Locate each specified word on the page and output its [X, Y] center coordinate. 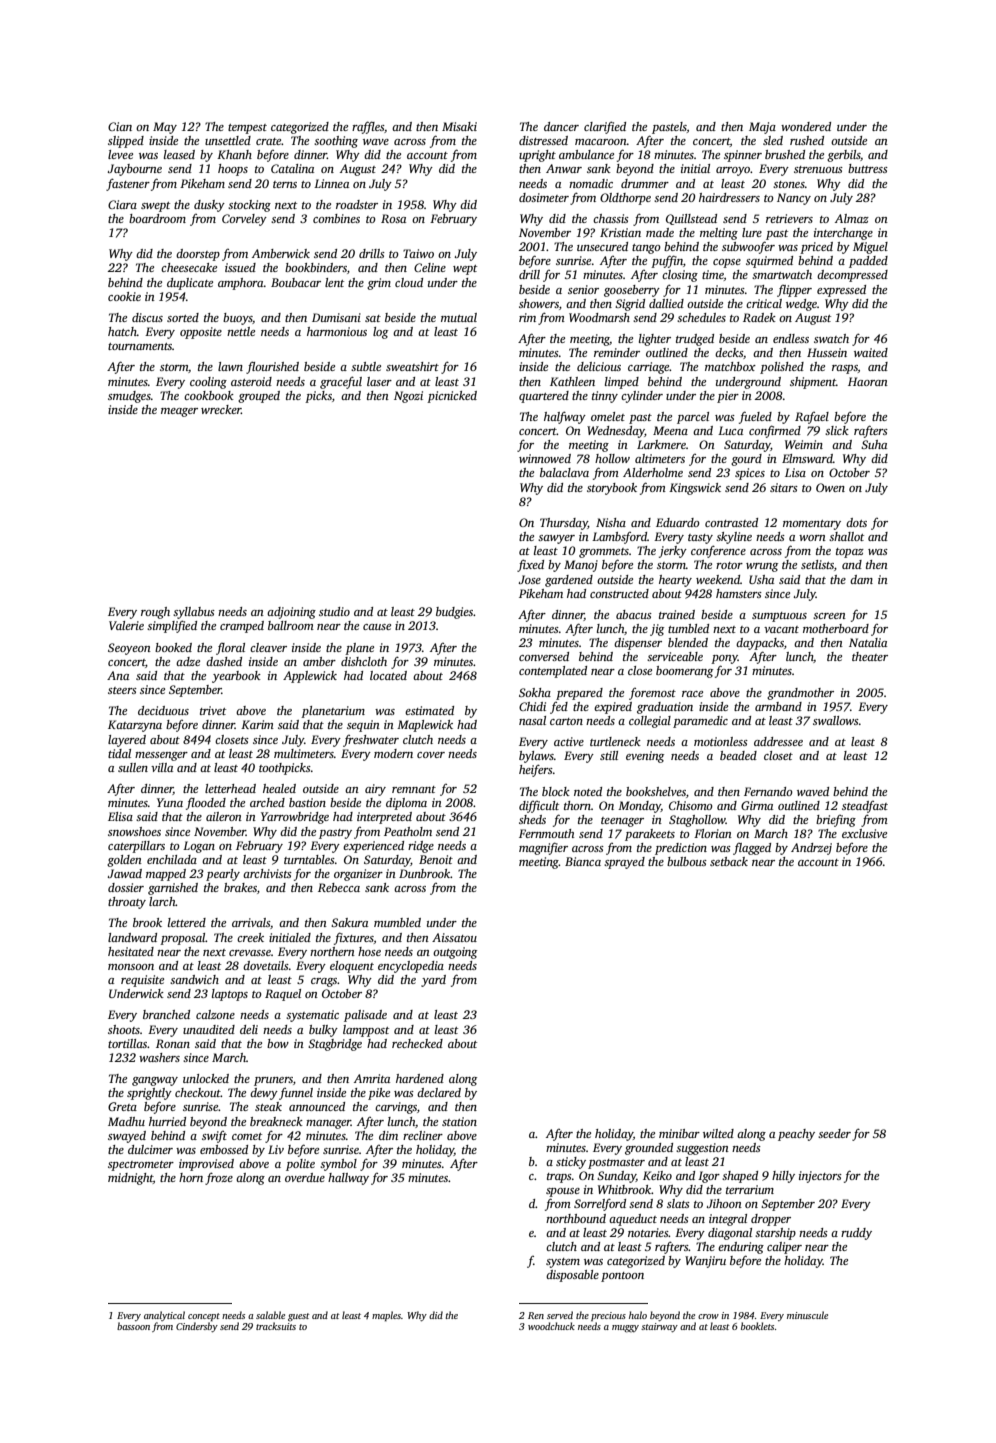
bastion [307, 802]
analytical [164, 1316]
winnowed [545, 458]
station [459, 1121]
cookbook [209, 395]
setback [729, 861]
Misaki [459, 126]
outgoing [455, 953]
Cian [120, 126]
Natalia [868, 642]
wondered [806, 126]
